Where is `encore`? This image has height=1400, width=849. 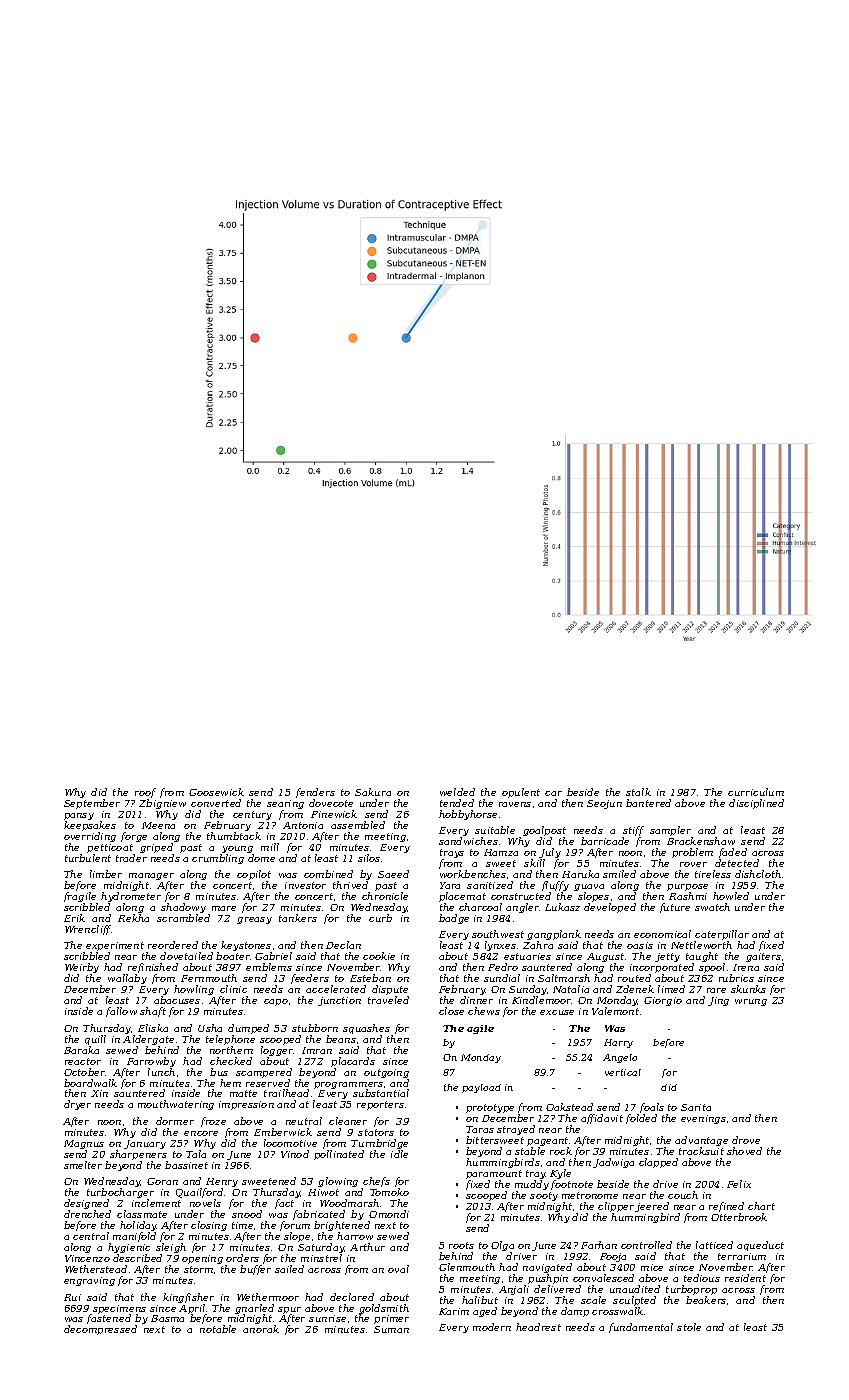
encore is located at coordinates (201, 1133).
